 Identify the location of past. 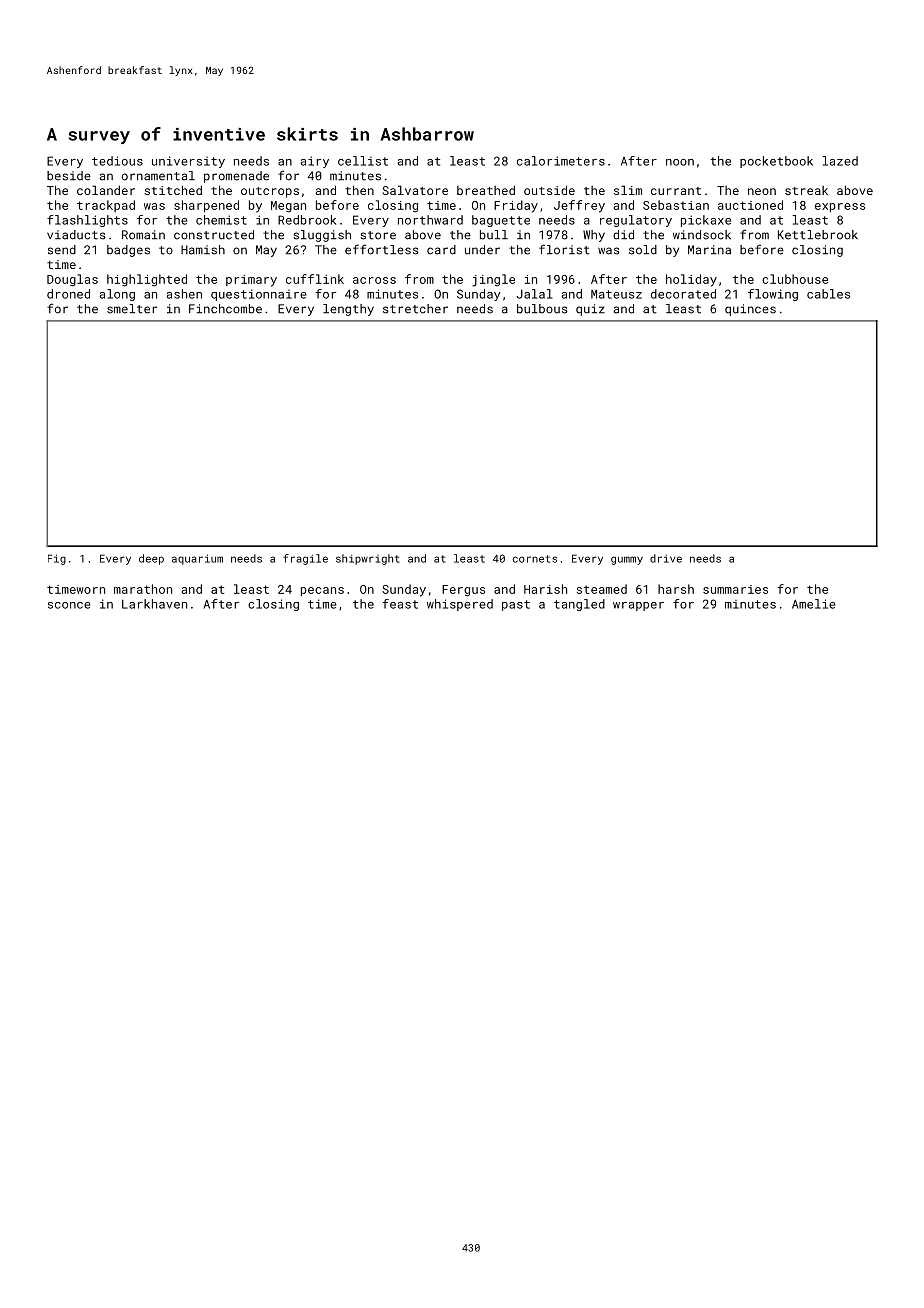
(516, 605).
